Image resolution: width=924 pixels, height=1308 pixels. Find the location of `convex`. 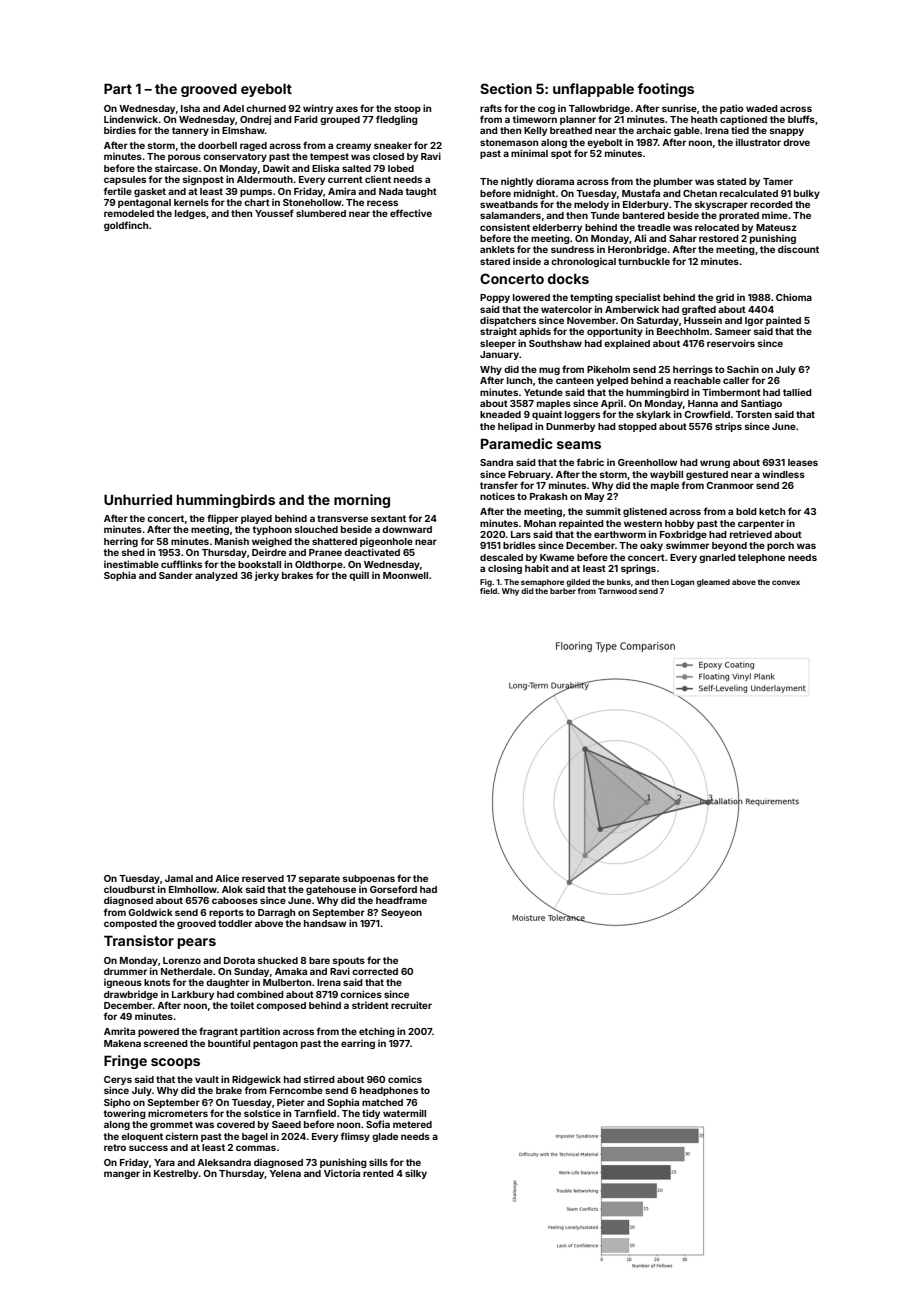

convex is located at coordinates (786, 582).
